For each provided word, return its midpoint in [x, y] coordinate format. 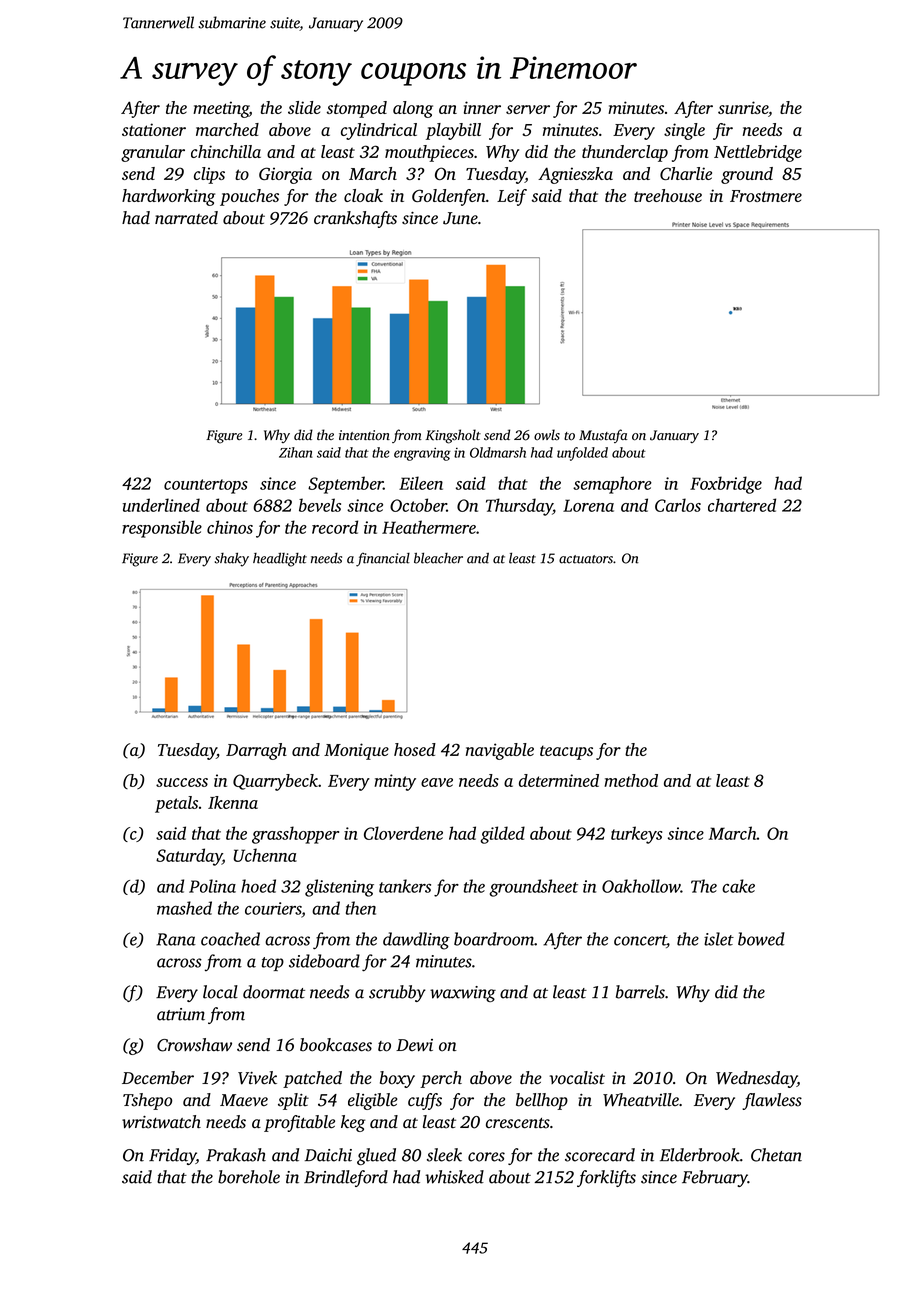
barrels [640, 992]
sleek [444, 1155]
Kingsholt [453, 436]
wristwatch [161, 1122]
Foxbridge [726, 485]
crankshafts [355, 219]
